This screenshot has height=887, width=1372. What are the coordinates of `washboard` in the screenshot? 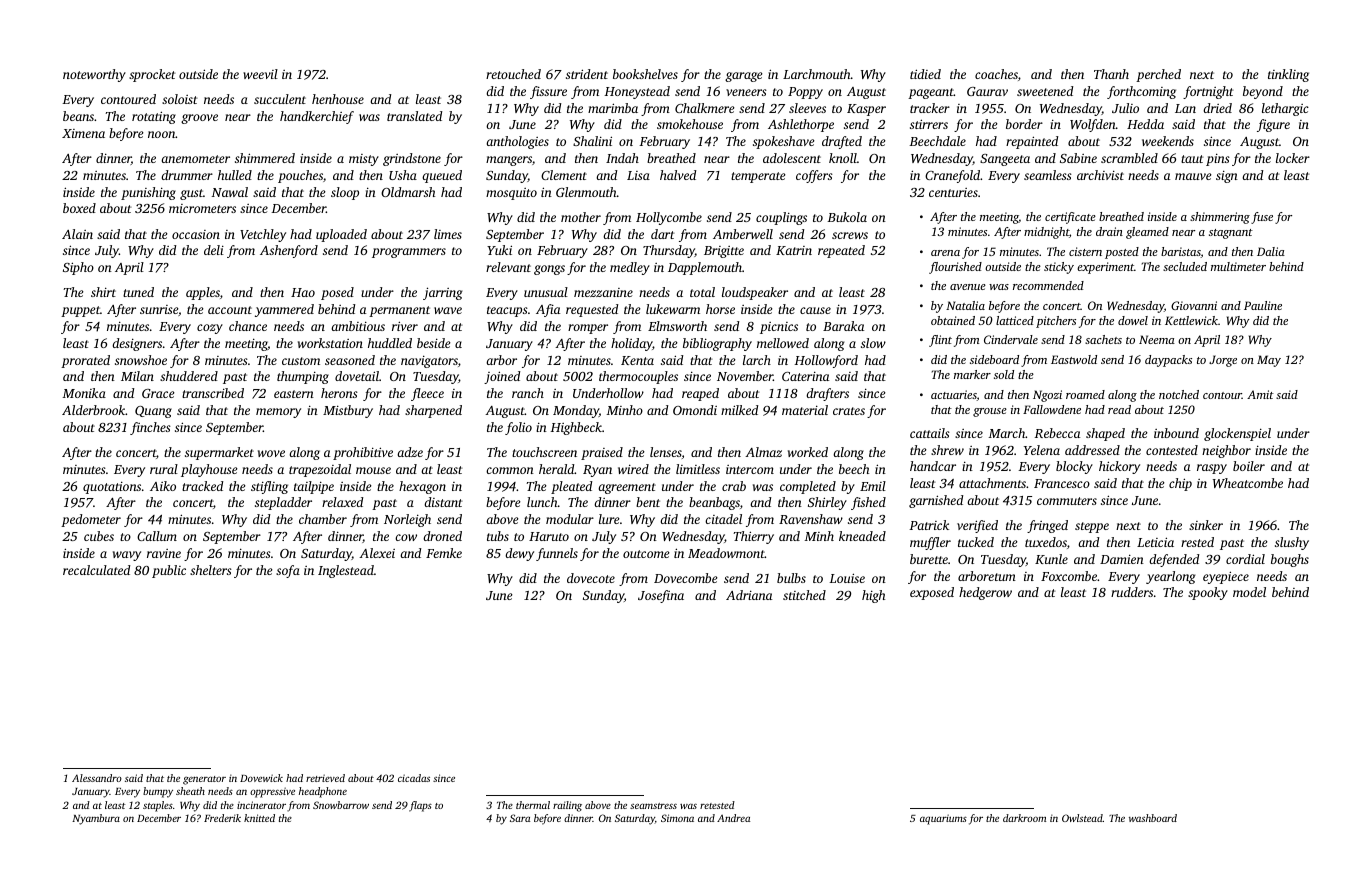 It's located at (1153, 818).
